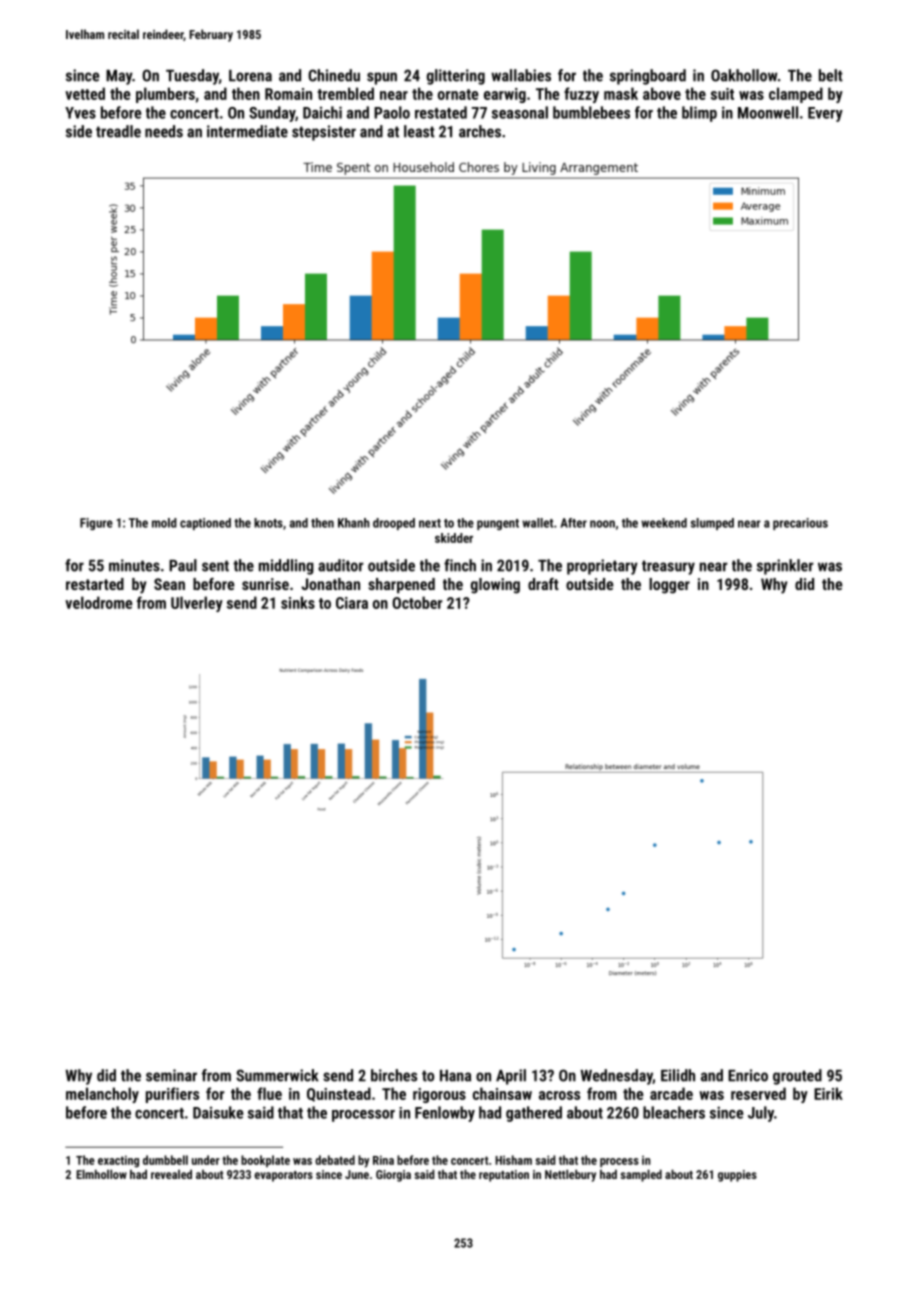  I want to click on seminar, so click(171, 1075).
